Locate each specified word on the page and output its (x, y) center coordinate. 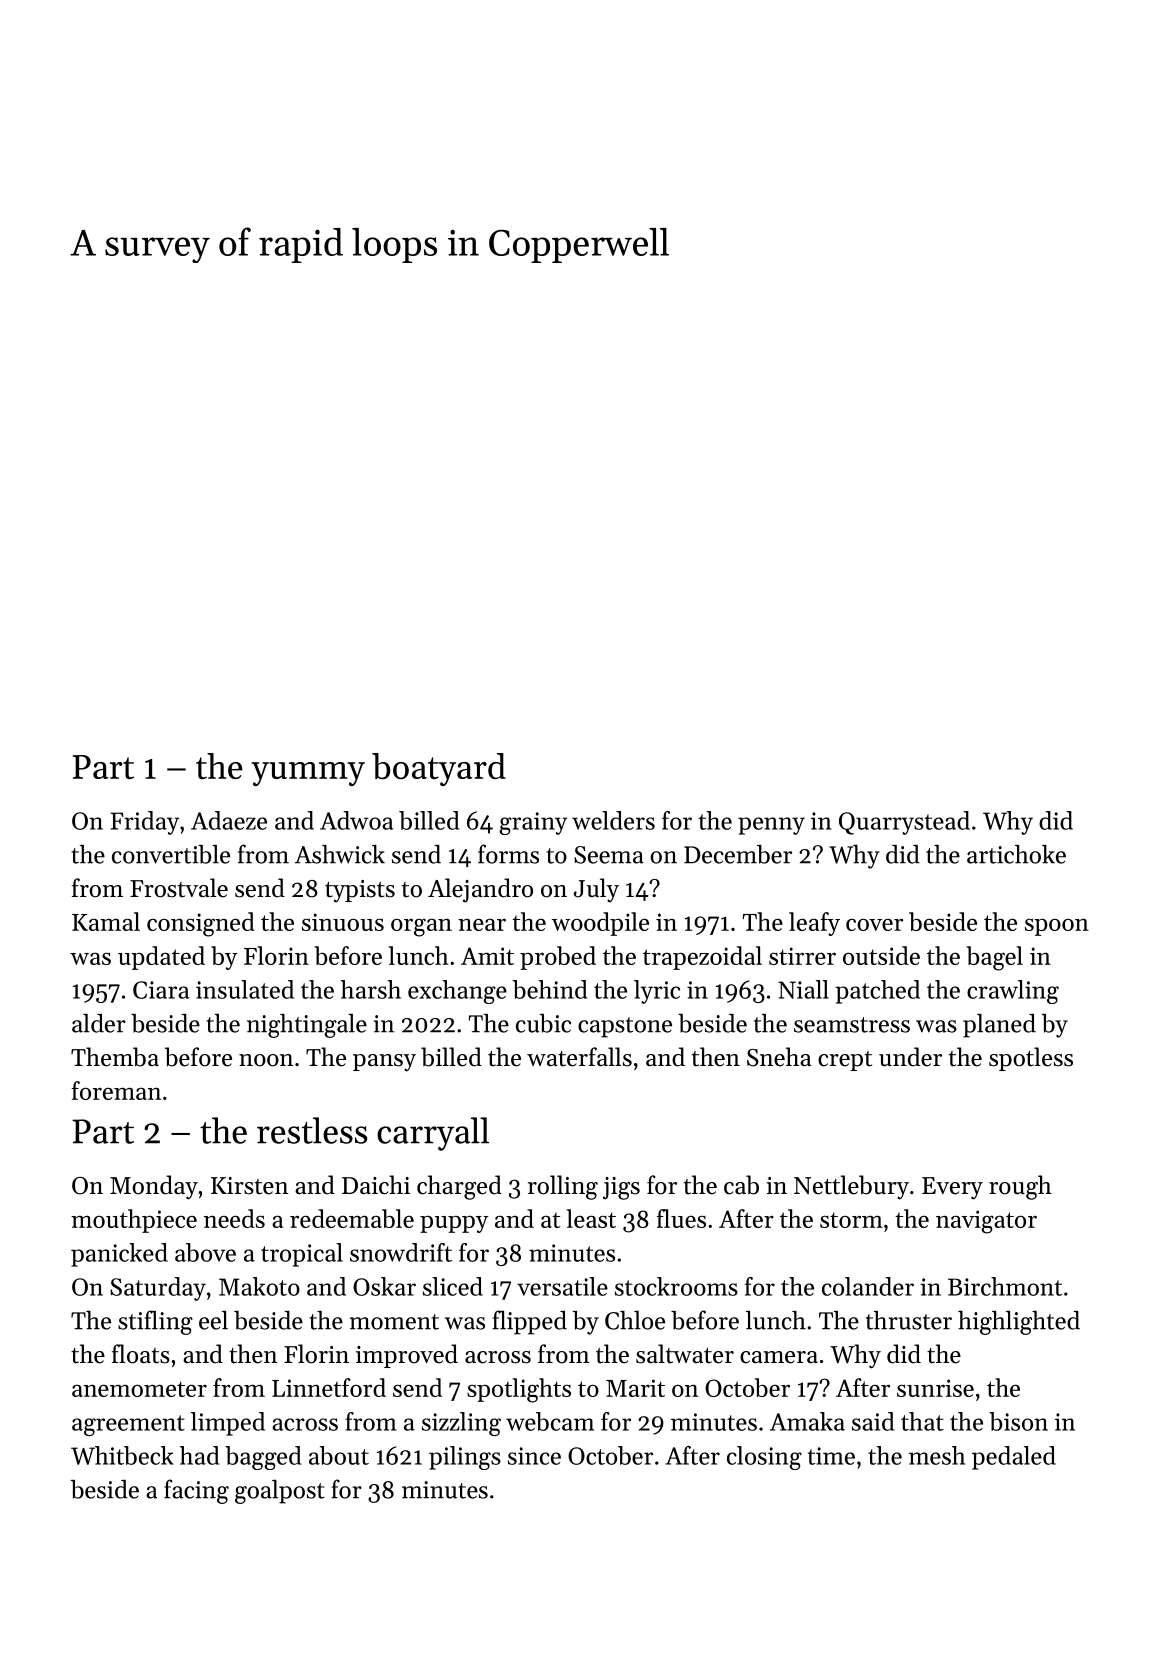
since (534, 1456)
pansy (384, 1063)
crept (845, 1061)
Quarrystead (904, 823)
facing (196, 1491)
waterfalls (579, 1057)
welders (613, 820)
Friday (144, 823)
